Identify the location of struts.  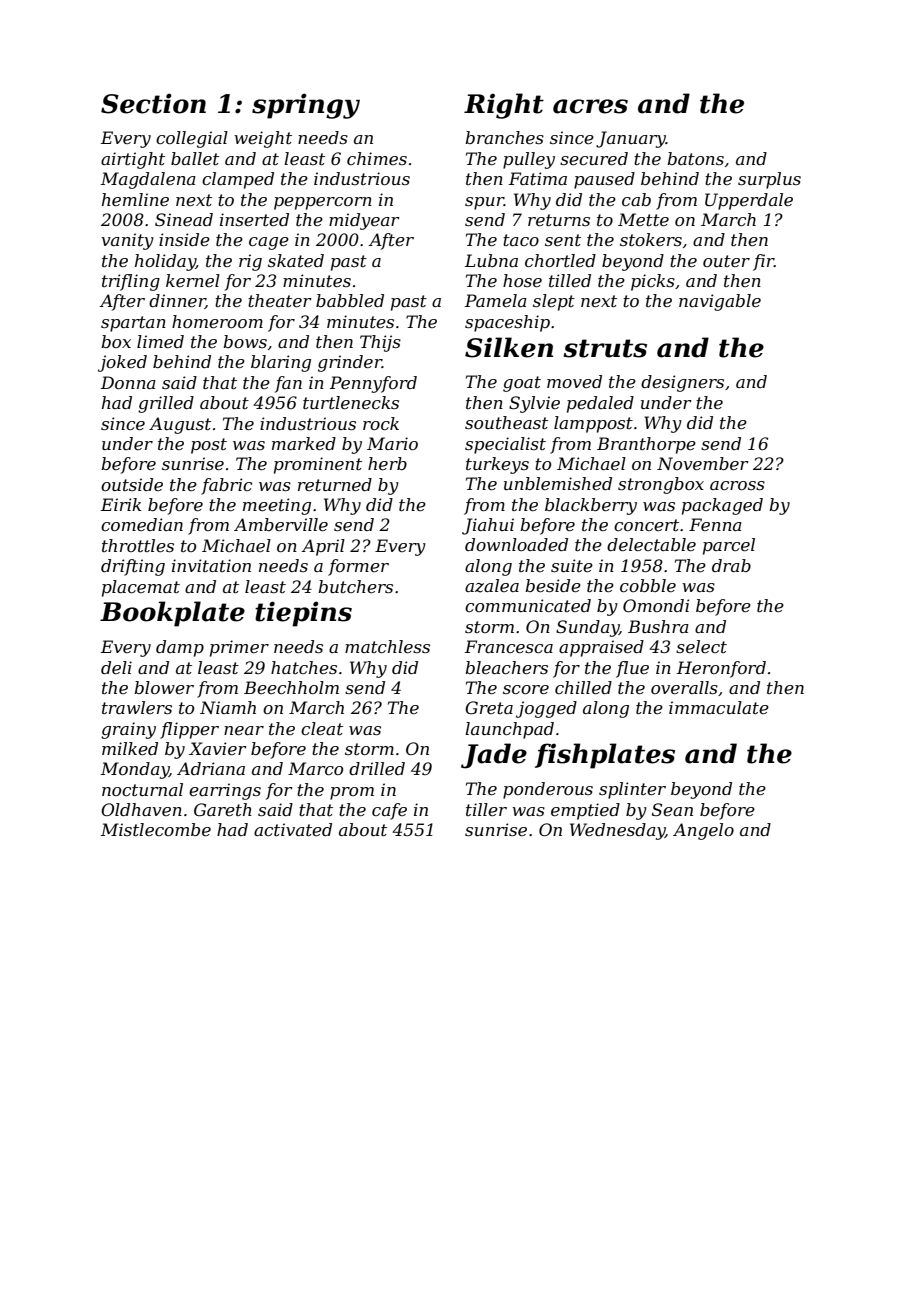
(605, 348).
